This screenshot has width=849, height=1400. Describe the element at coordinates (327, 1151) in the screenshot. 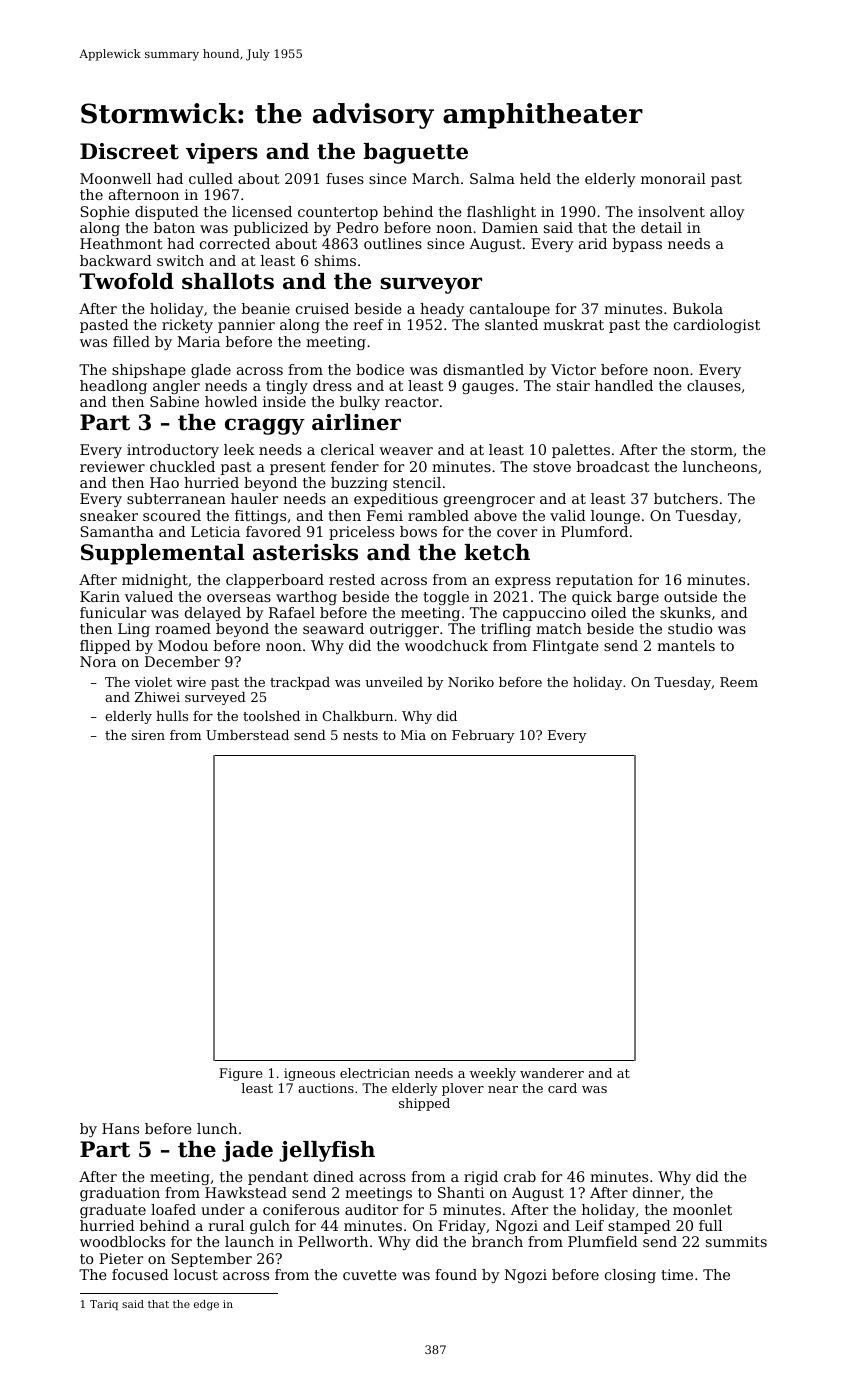

I see `jellyfish` at that location.
